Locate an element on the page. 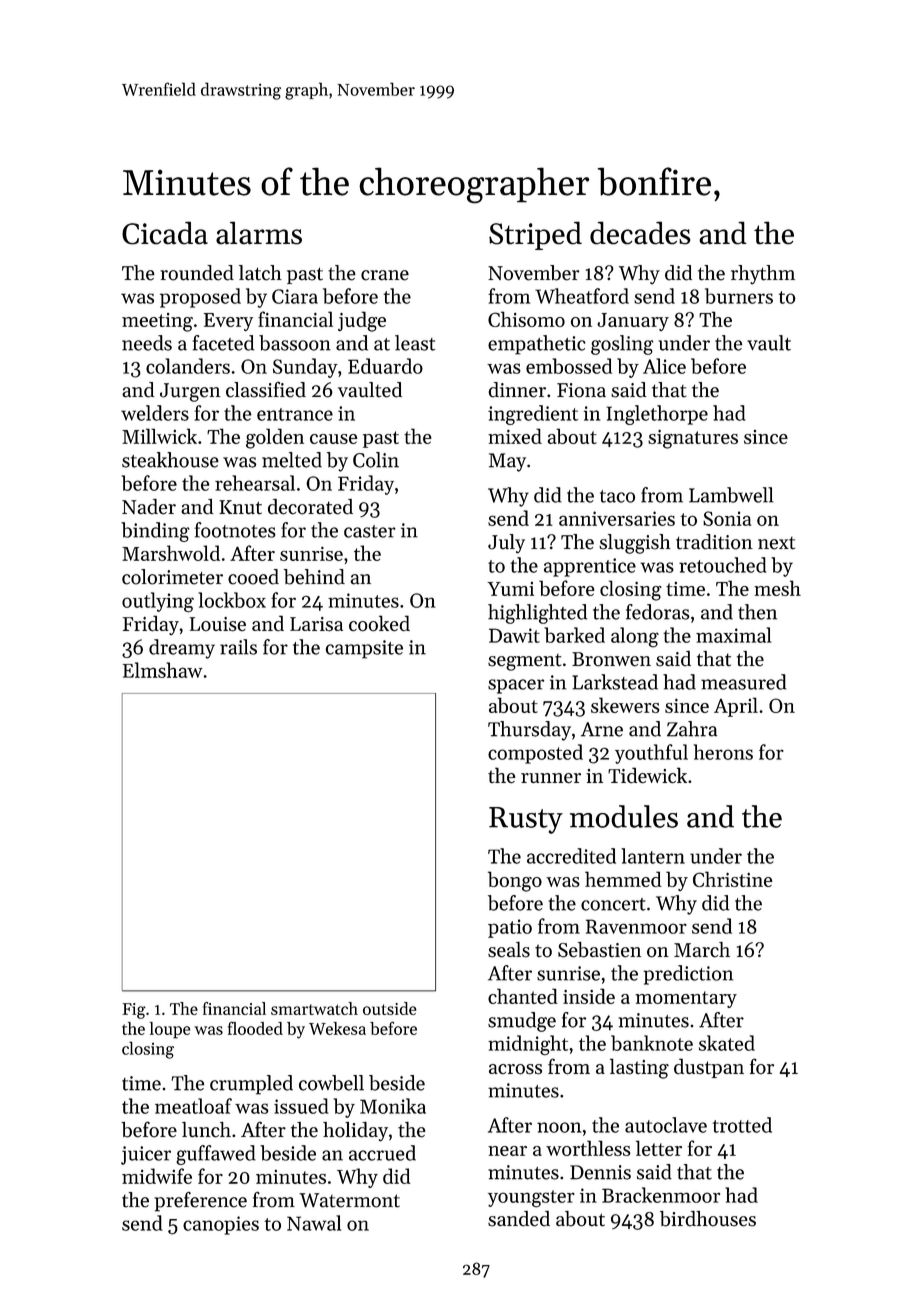 The width and height of the image is (924, 1311). melted is located at coordinates (292, 460).
